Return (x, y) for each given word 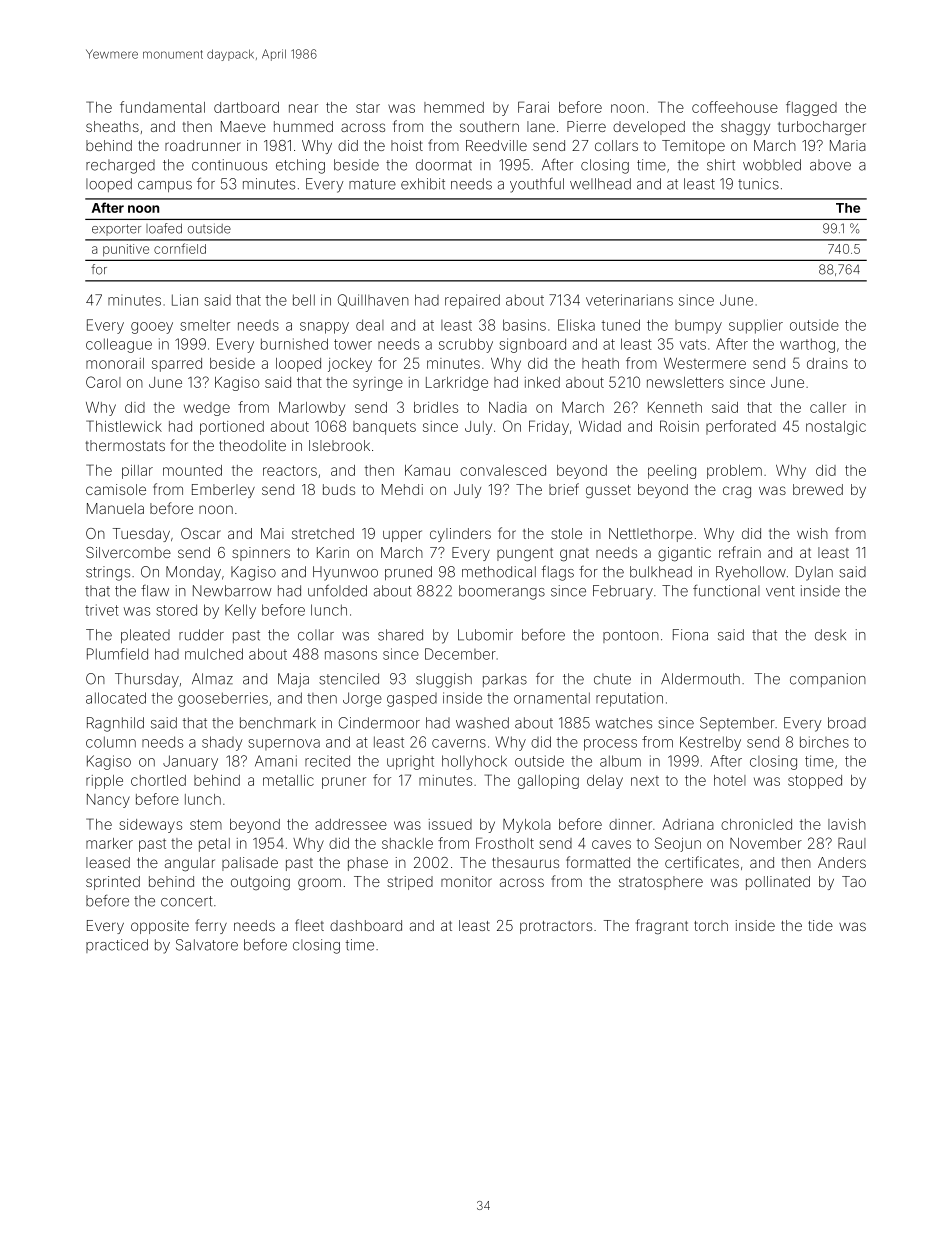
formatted (598, 862)
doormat (444, 165)
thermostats (125, 445)
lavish (847, 824)
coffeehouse (735, 107)
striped (410, 883)
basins (524, 325)
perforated (741, 427)
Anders (842, 862)
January (190, 762)
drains (827, 363)
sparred (177, 365)
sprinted (113, 883)
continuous (229, 165)
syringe (378, 384)
